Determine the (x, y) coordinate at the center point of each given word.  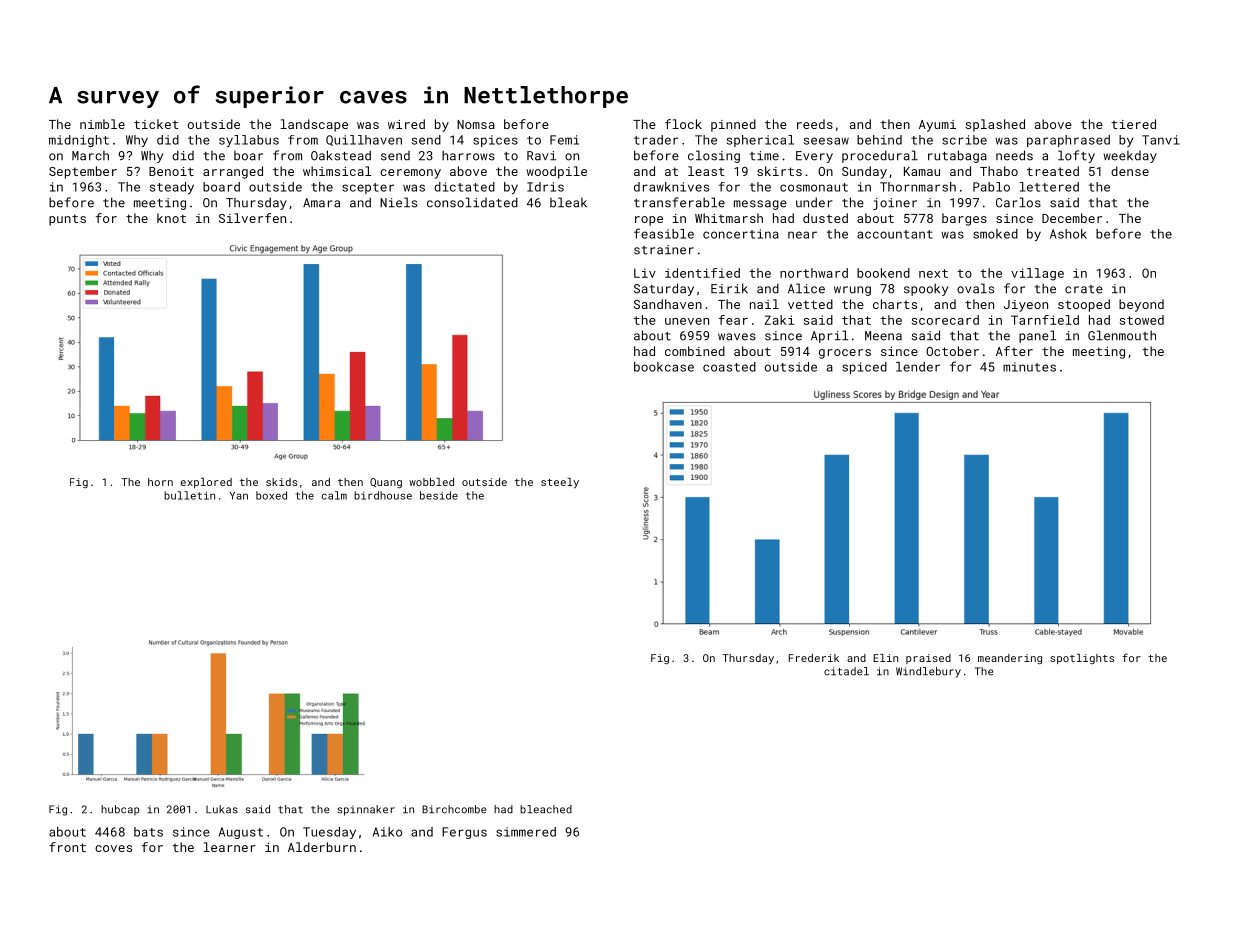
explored (206, 483)
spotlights (1082, 659)
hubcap (120, 810)
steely (560, 483)
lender (918, 367)
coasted (729, 367)
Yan (239, 496)
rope (649, 221)
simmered (526, 832)
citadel (846, 671)
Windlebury (928, 672)
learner (230, 847)
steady (172, 188)
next (933, 273)
